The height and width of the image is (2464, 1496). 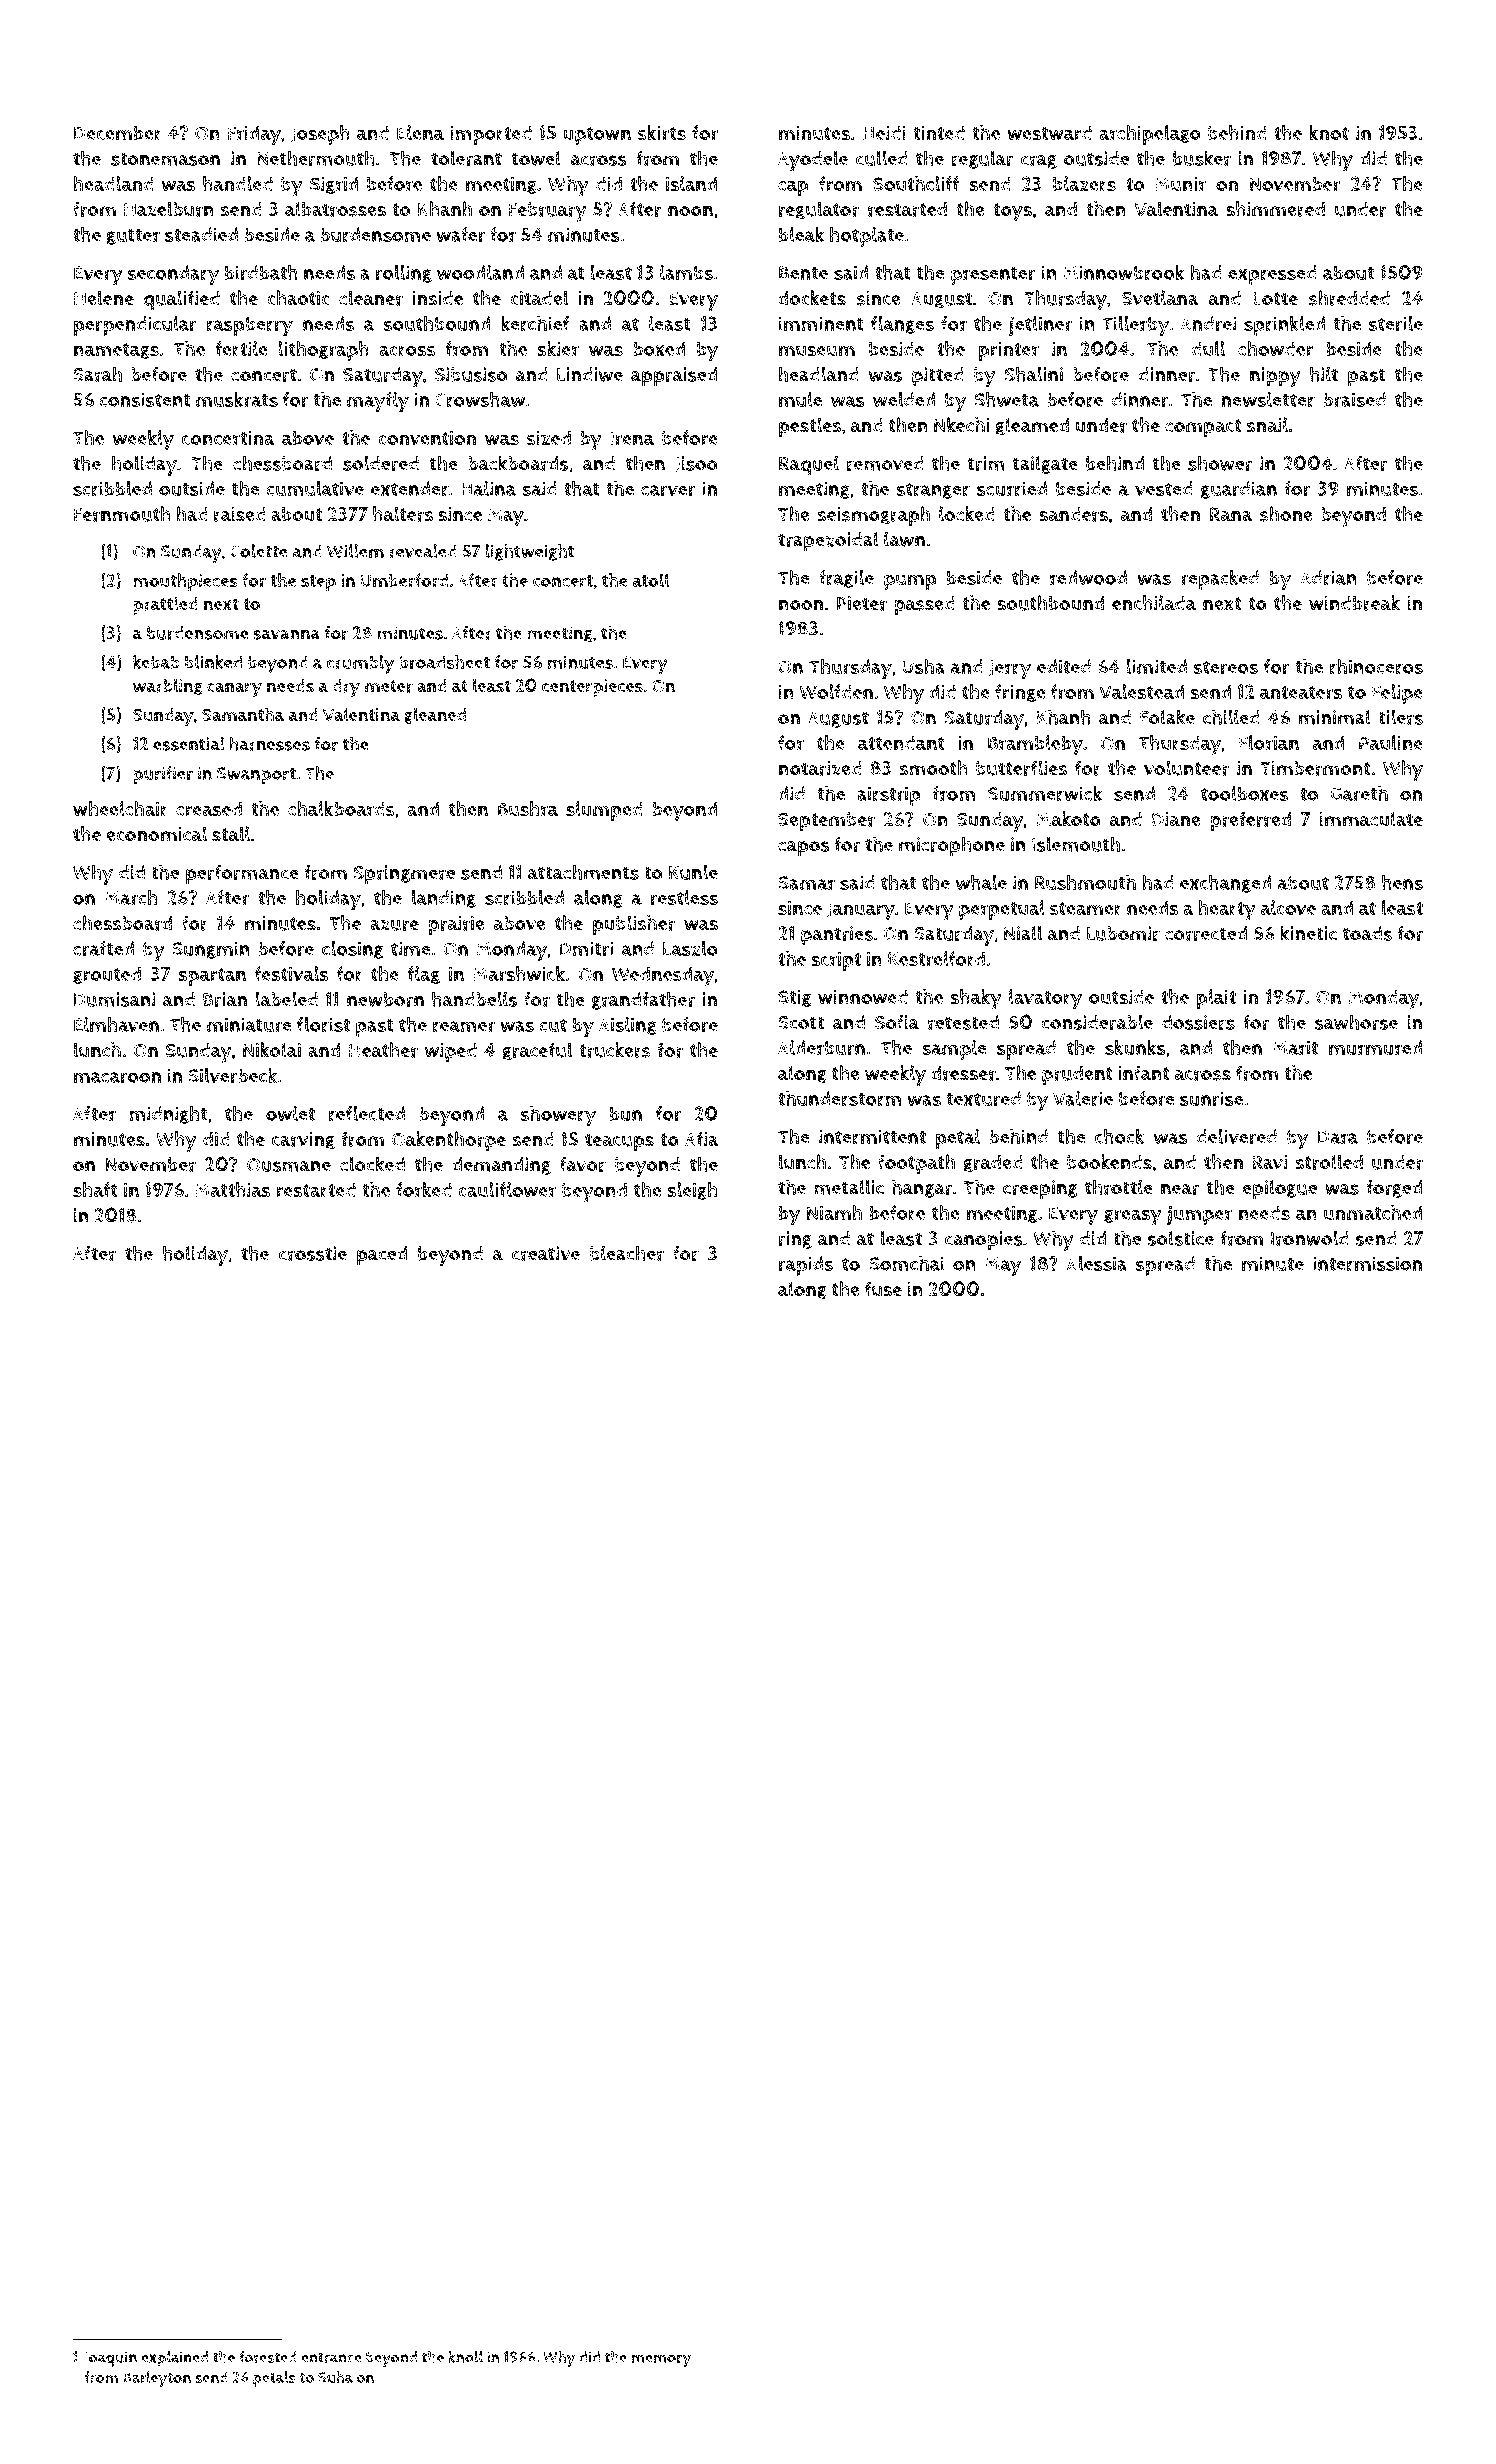 What do you see at coordinates (1275, 209) in the image?
I see `shimmered` at bounding box center [1275, 209].
